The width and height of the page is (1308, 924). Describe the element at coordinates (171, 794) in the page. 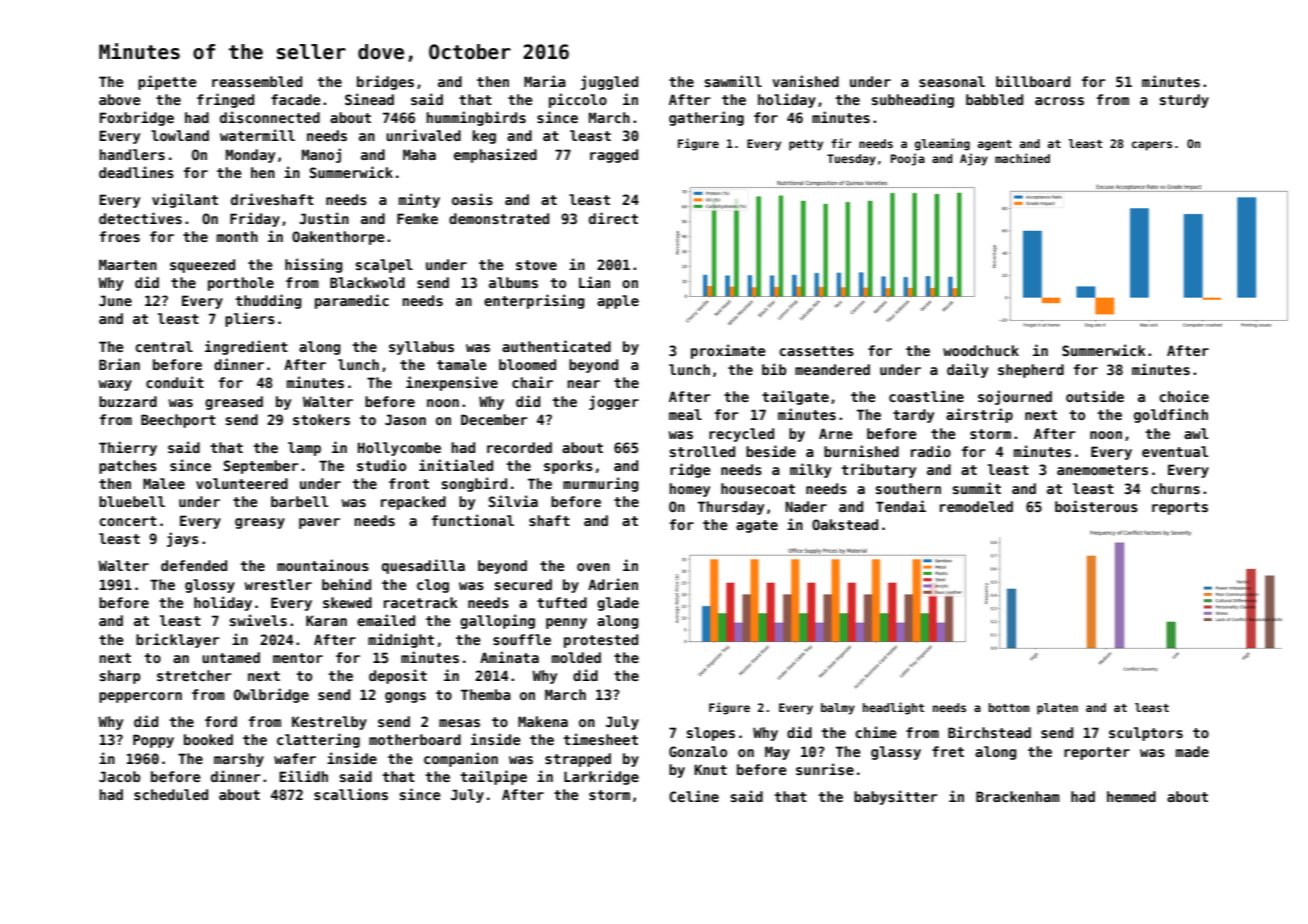

I see `scheduled` at that location.
